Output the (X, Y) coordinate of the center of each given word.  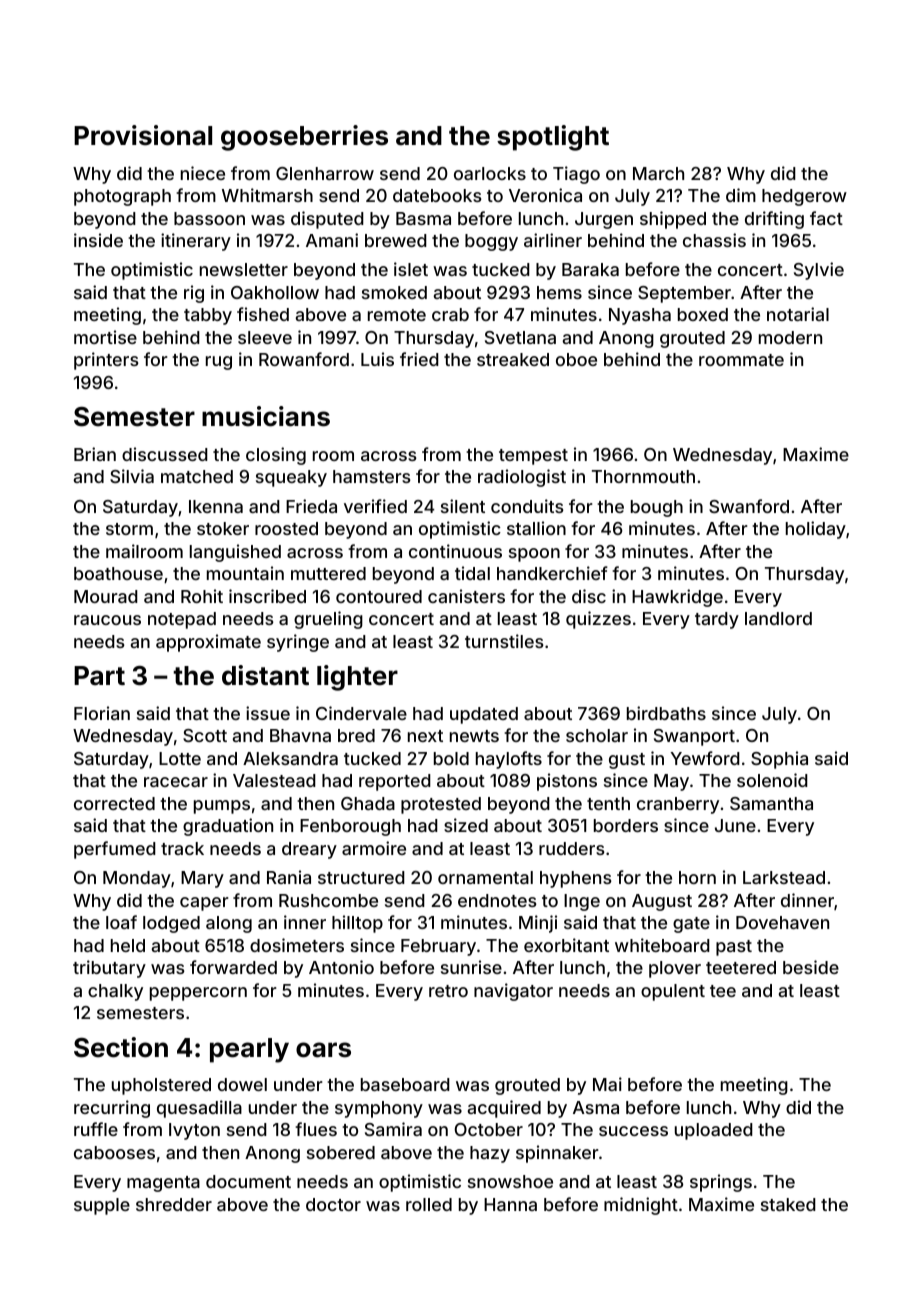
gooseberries (304, 138)
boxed (703, 314)
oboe (576, 359)
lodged (171, 924)
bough (657, 508)
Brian (95, 454)
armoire (374, 848)
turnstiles (504, 641)
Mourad (106, 596)
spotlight (553, 138)
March (658, 173)
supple (102, 1206)
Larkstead (784, 877)
